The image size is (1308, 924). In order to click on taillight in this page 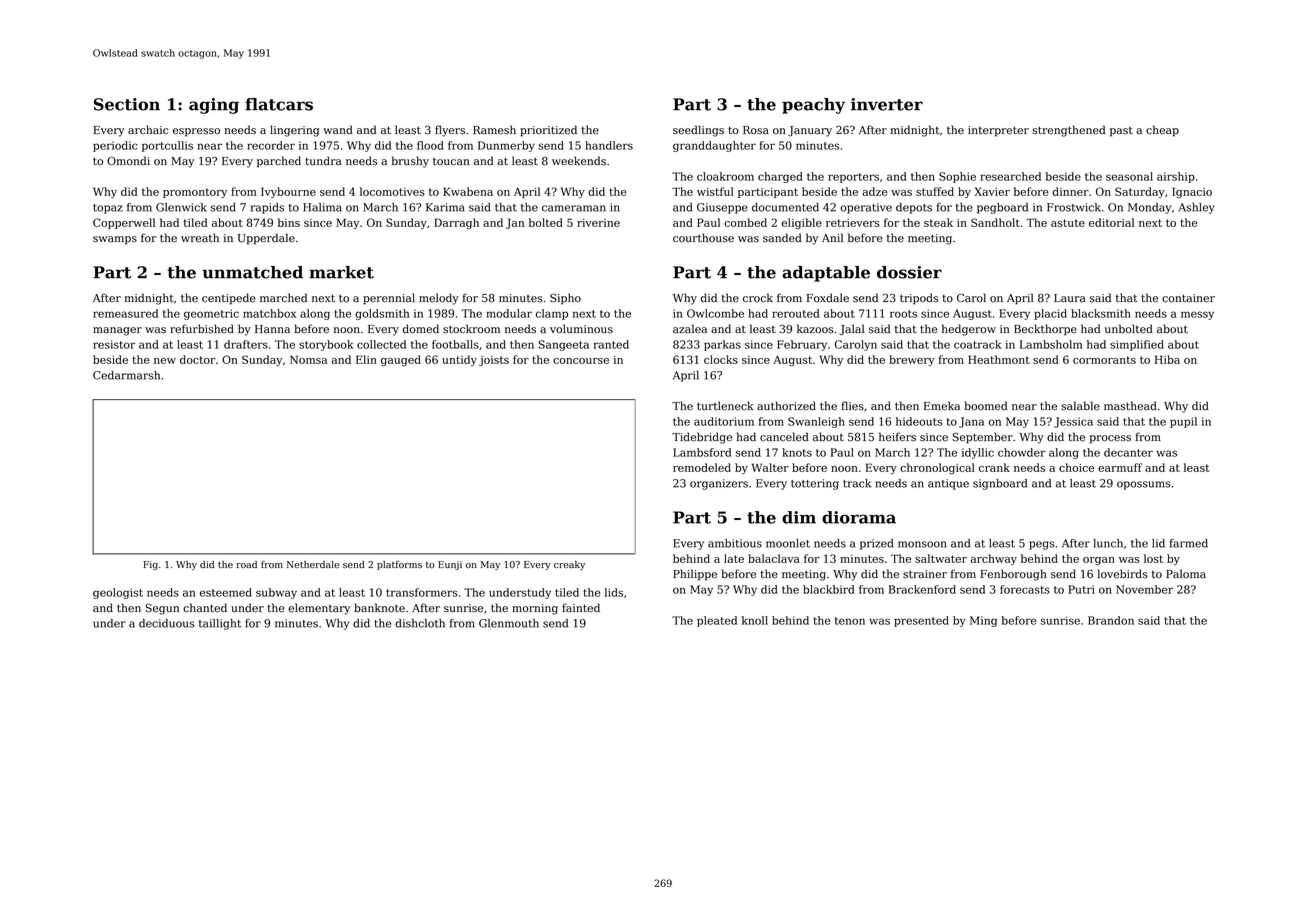, I will do `click(220, 624)`.
